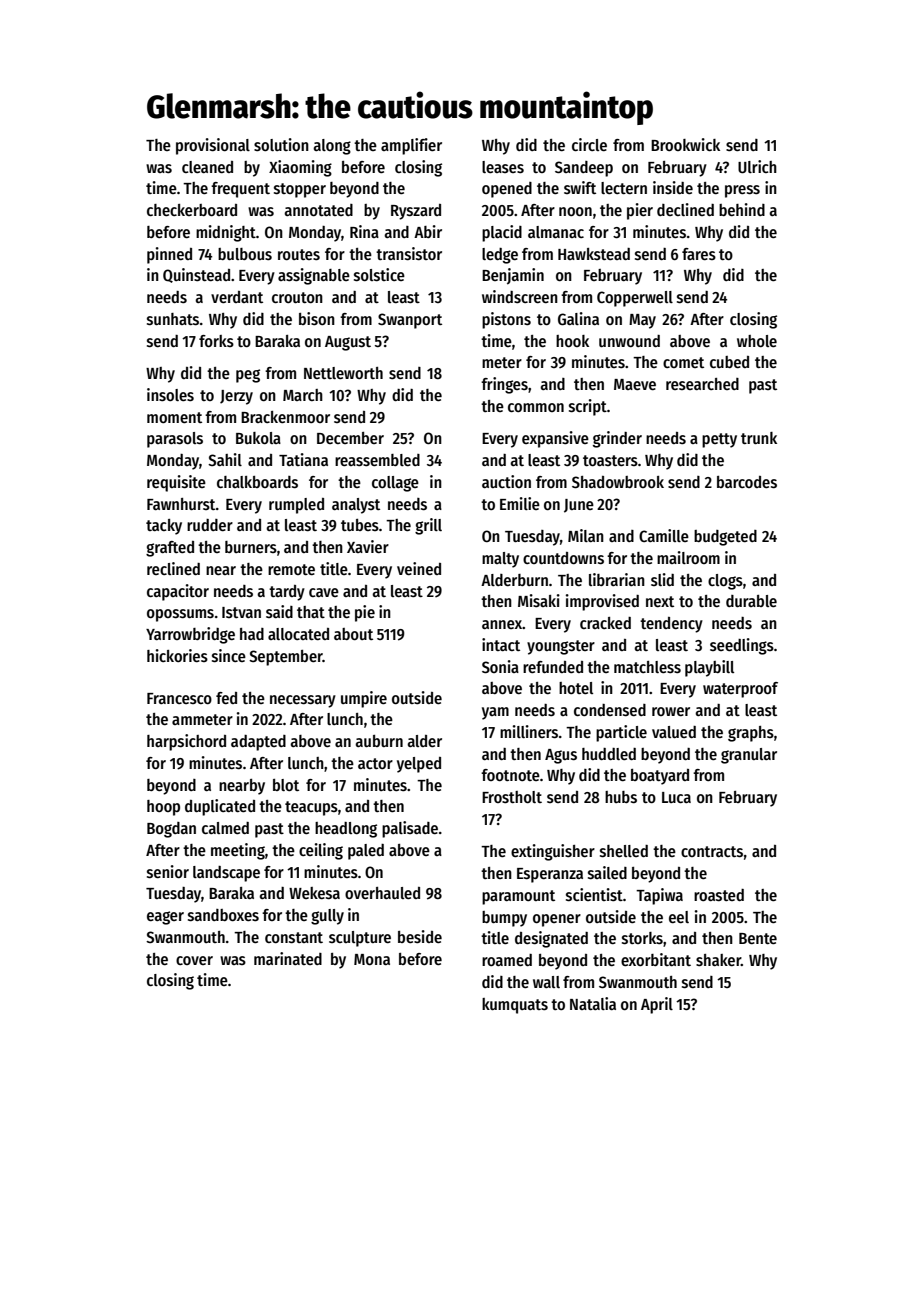  What do you see at coordinates (557, 920) in the screenshot?
I see `opener` at bounding box center [557, 920].
